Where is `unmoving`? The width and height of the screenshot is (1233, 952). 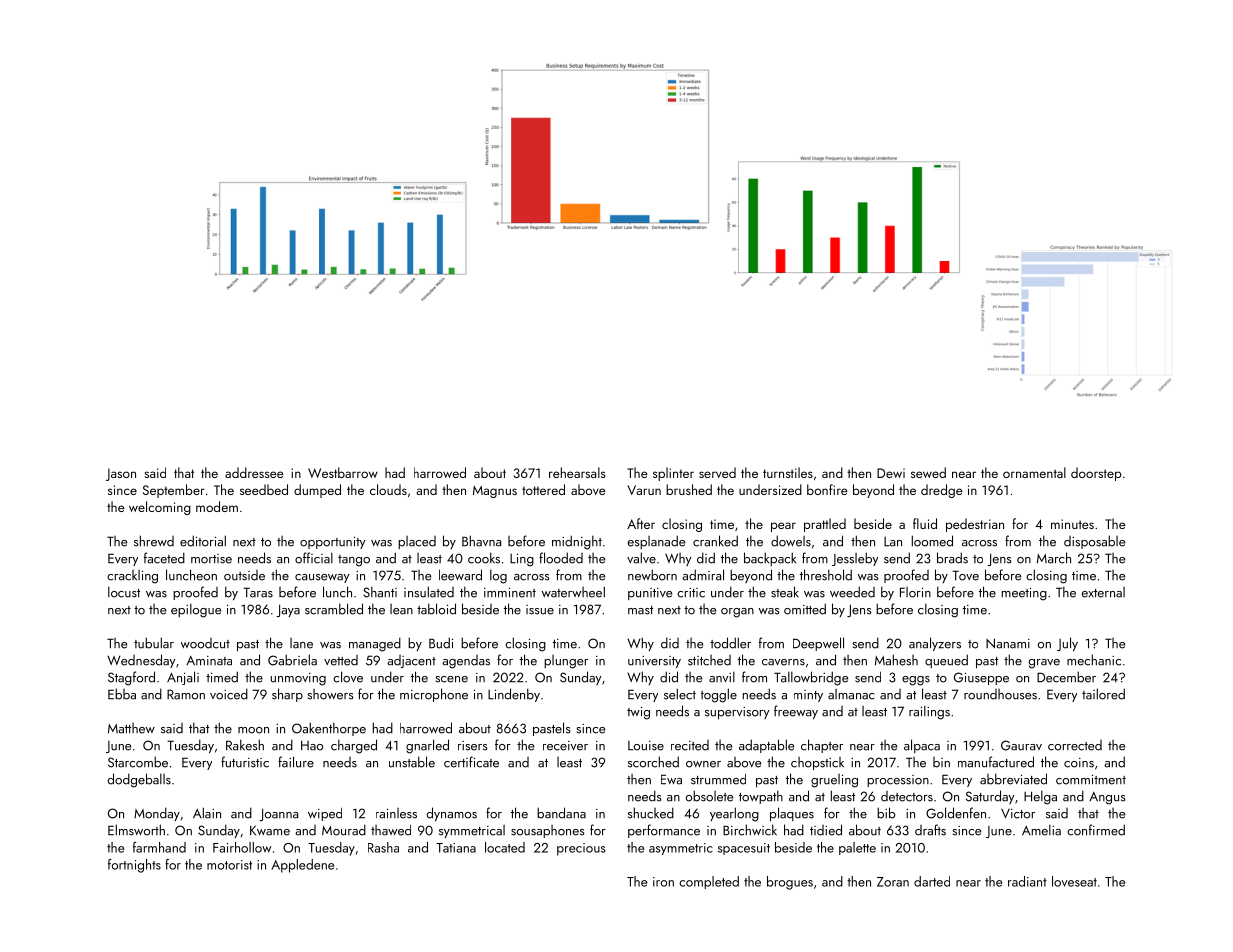
unmoving is located at coordinates (298, 679).
